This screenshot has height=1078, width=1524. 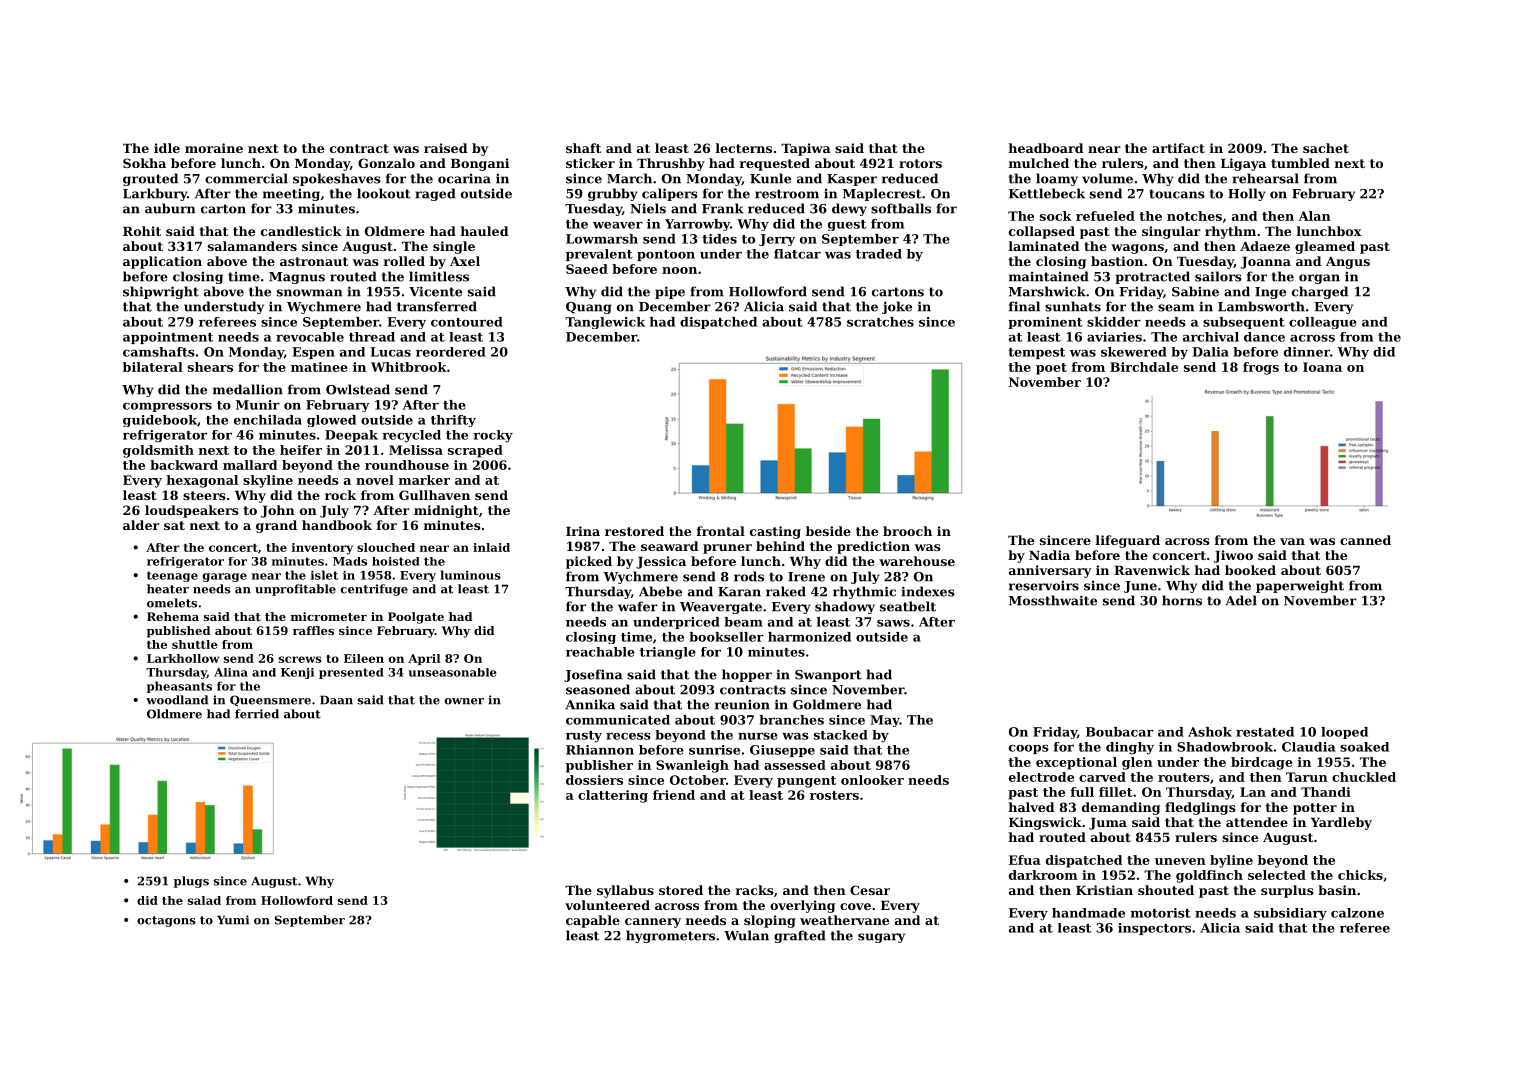 What do you see at coordinates (434, 495) in the screenshot?
I see `Gullhaven` at bounding box center [434, 495].
